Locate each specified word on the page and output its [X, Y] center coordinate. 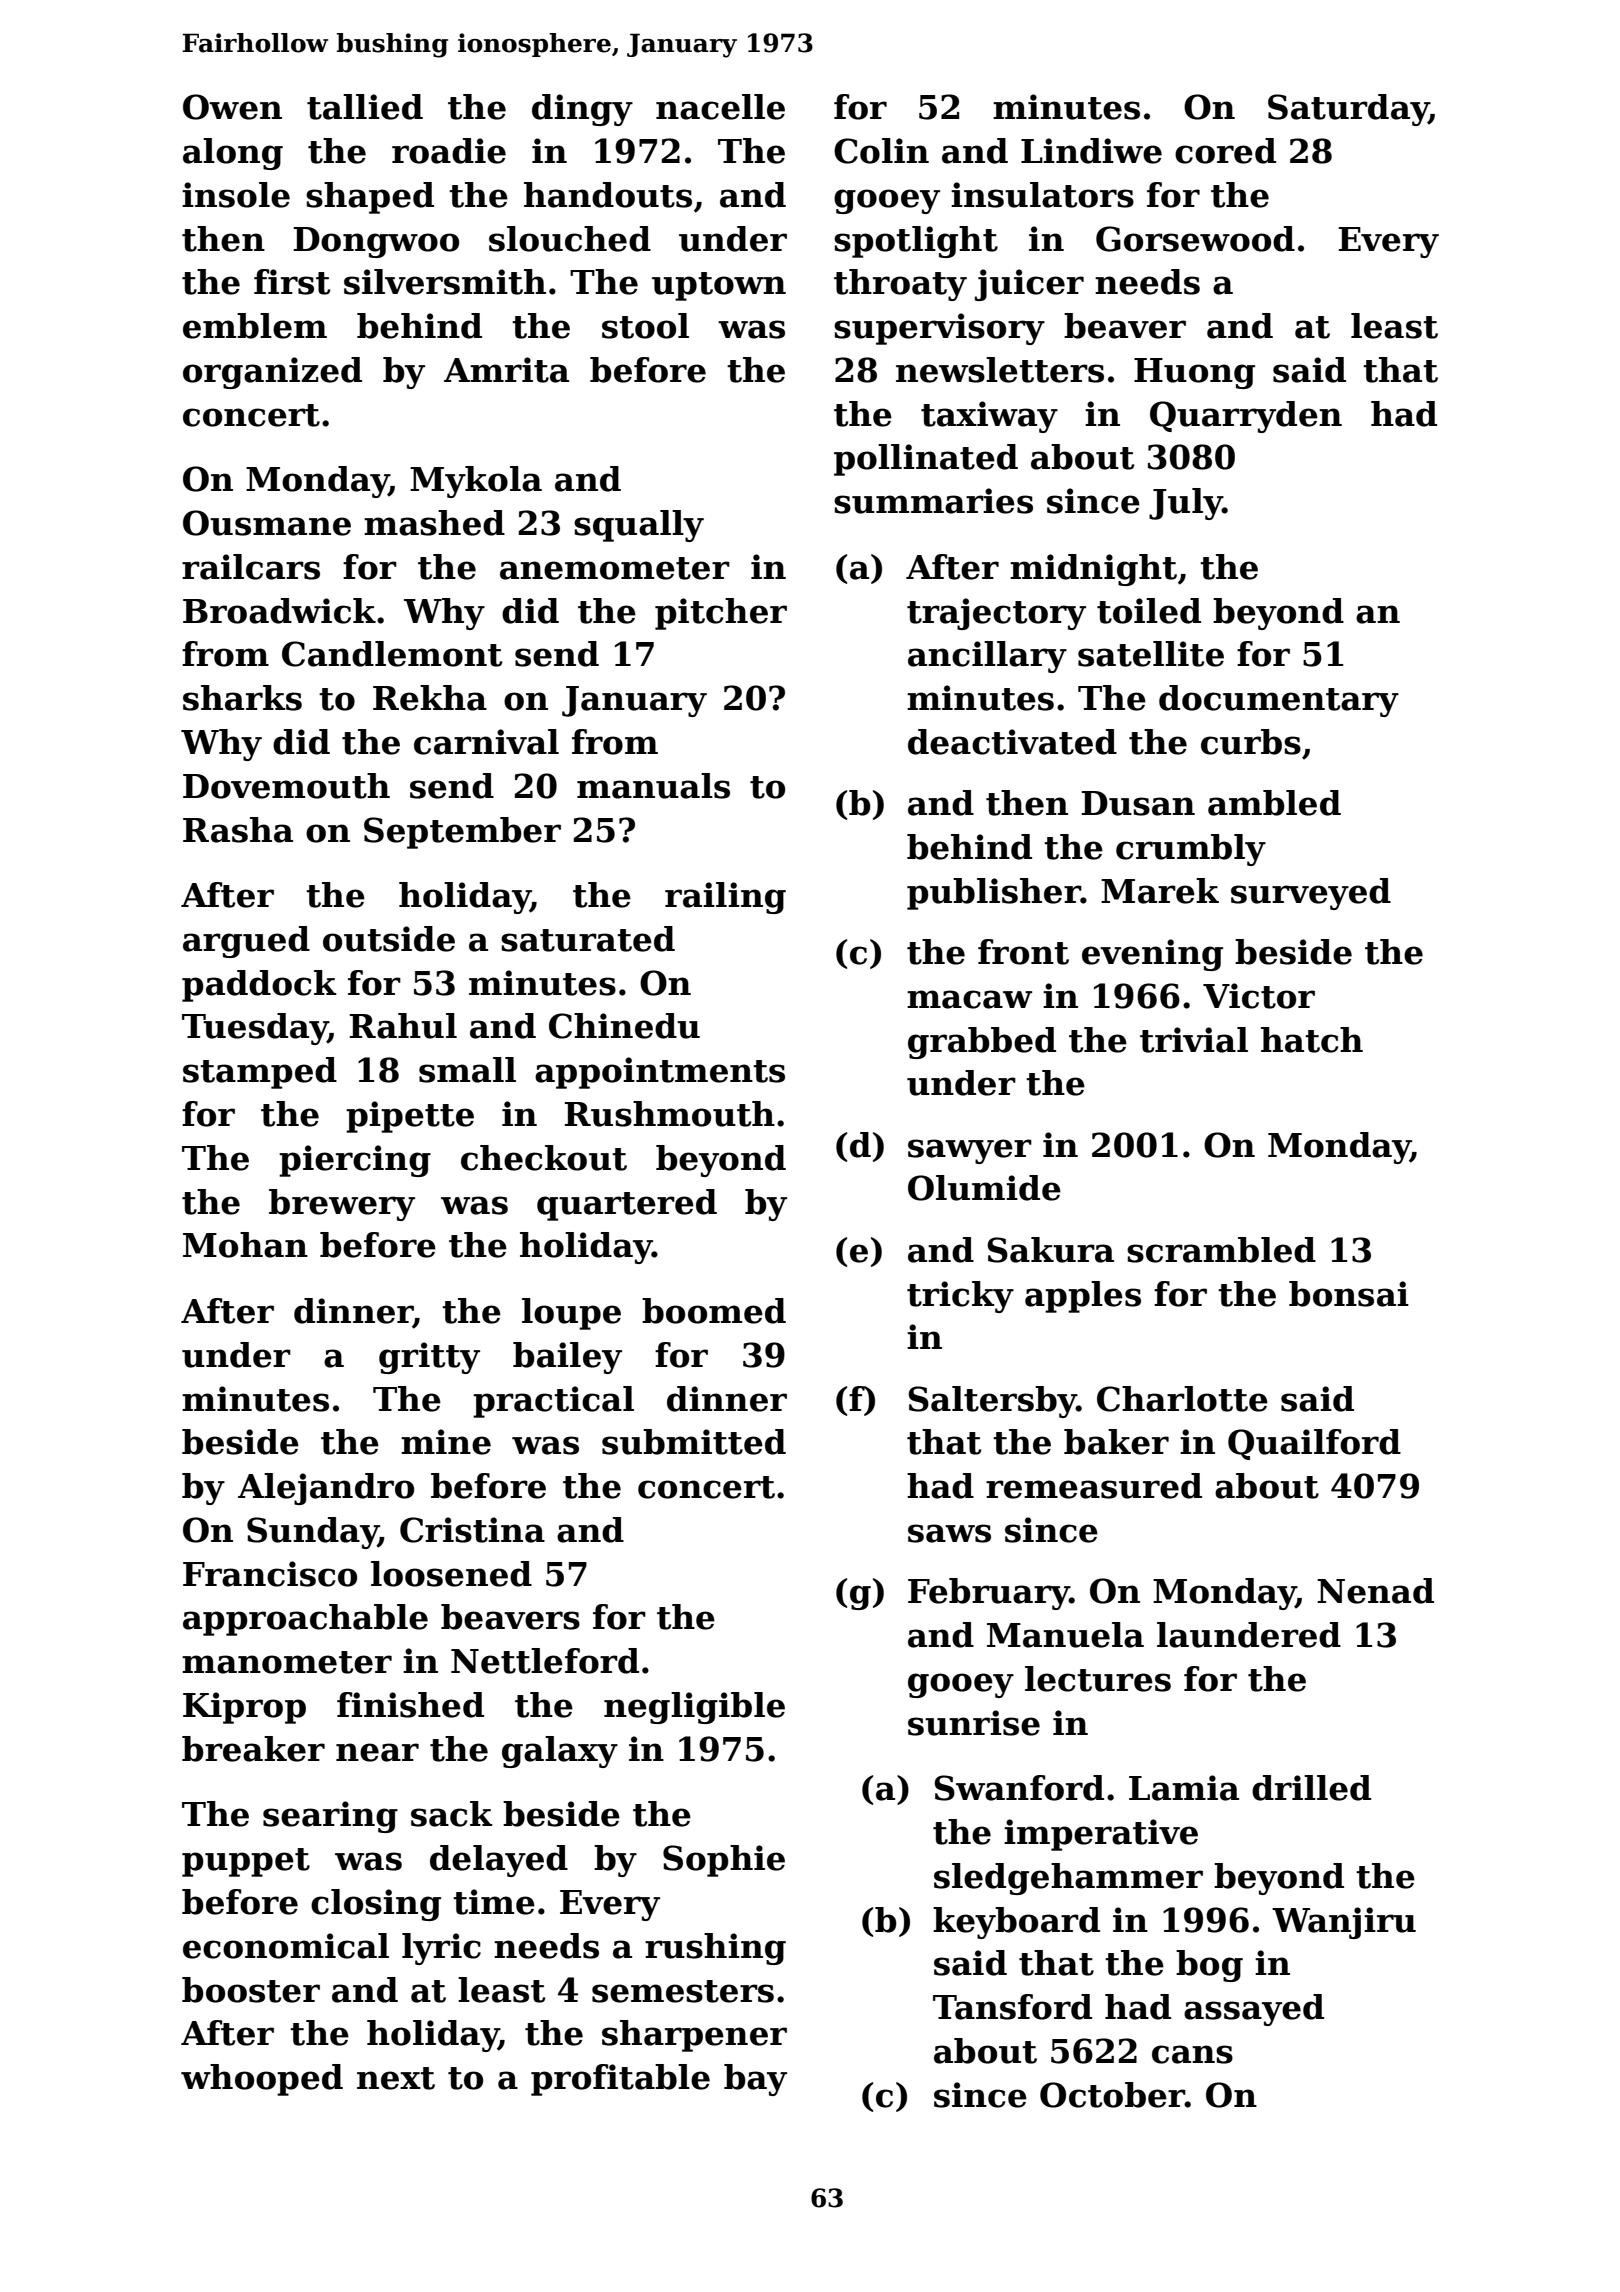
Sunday [312, 1533]
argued [246, 942]
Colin [881, 151]
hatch [1312, 1040]
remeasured [1094, 1486]
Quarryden [1246, 417]
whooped [262, 2080]
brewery [342, 1205]
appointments [660, 1073]
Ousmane [267, 523]
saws [949, 1533]
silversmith [445, 282]
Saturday [1348, 110]
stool [645, 326]
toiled [1149, 611]
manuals [653, 786]
